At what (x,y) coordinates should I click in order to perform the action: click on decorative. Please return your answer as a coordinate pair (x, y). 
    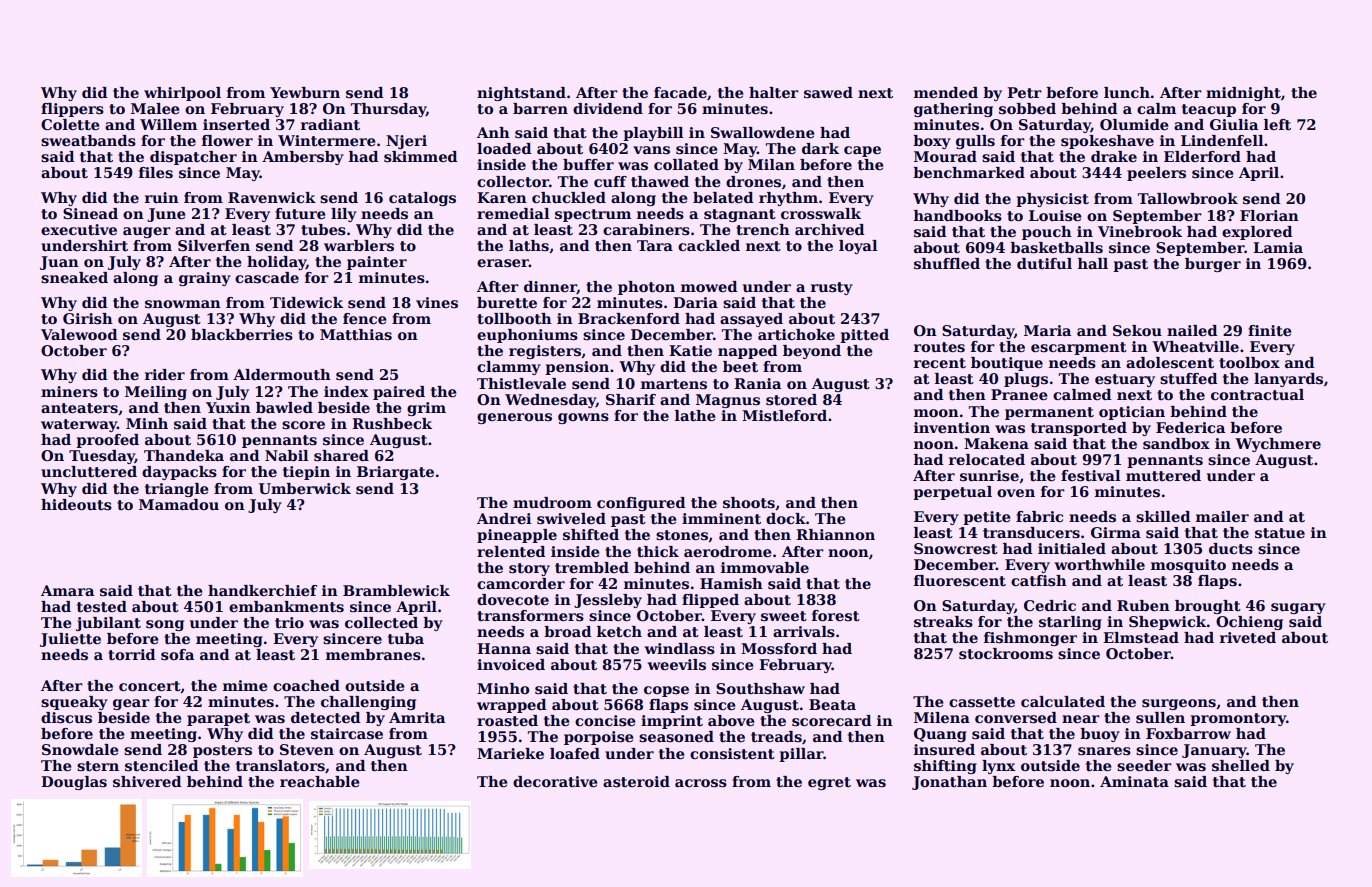
    Looking at the image, I should click on (555, 781).
